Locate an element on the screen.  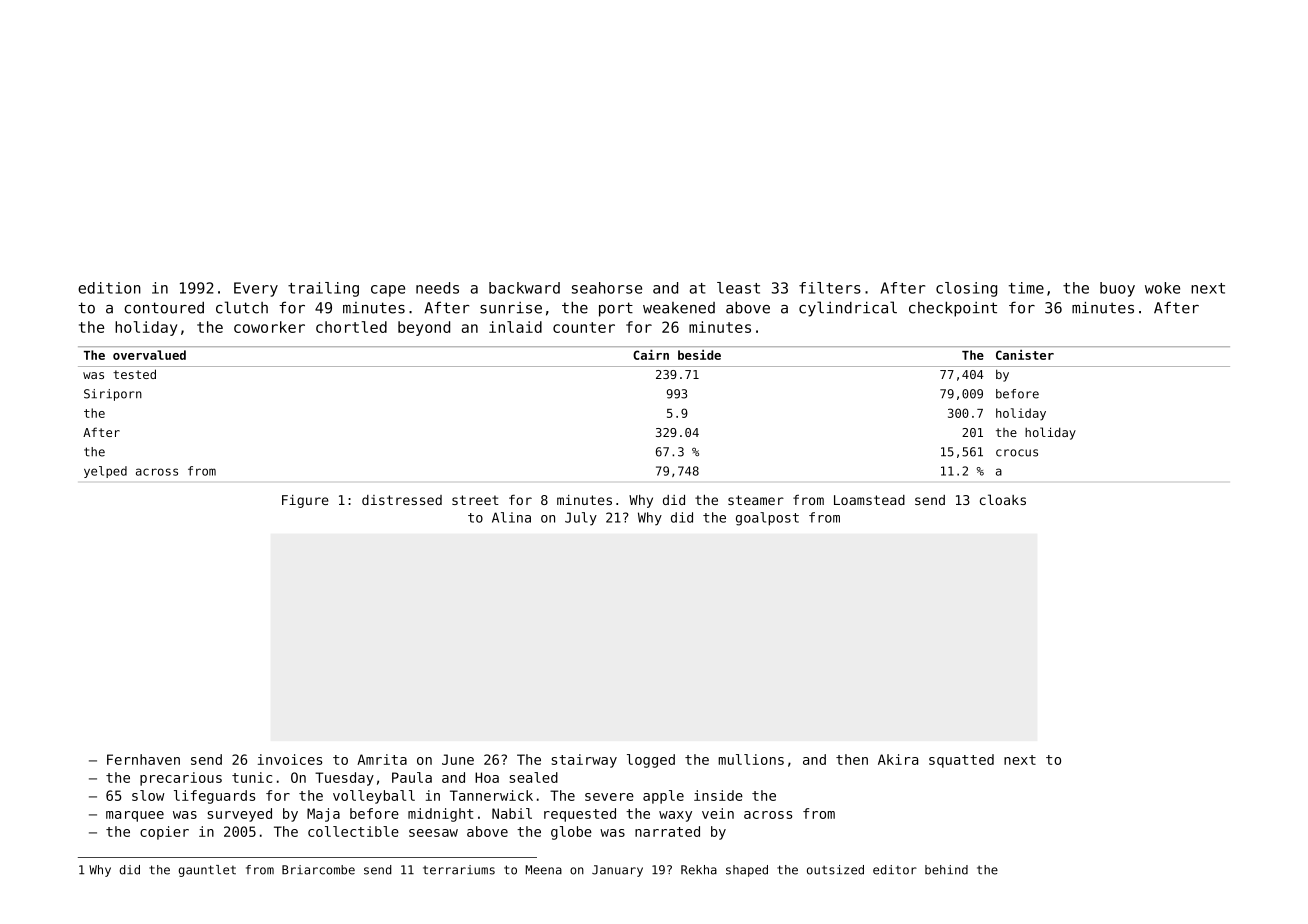
edition is located at coordinates (109, 288).
